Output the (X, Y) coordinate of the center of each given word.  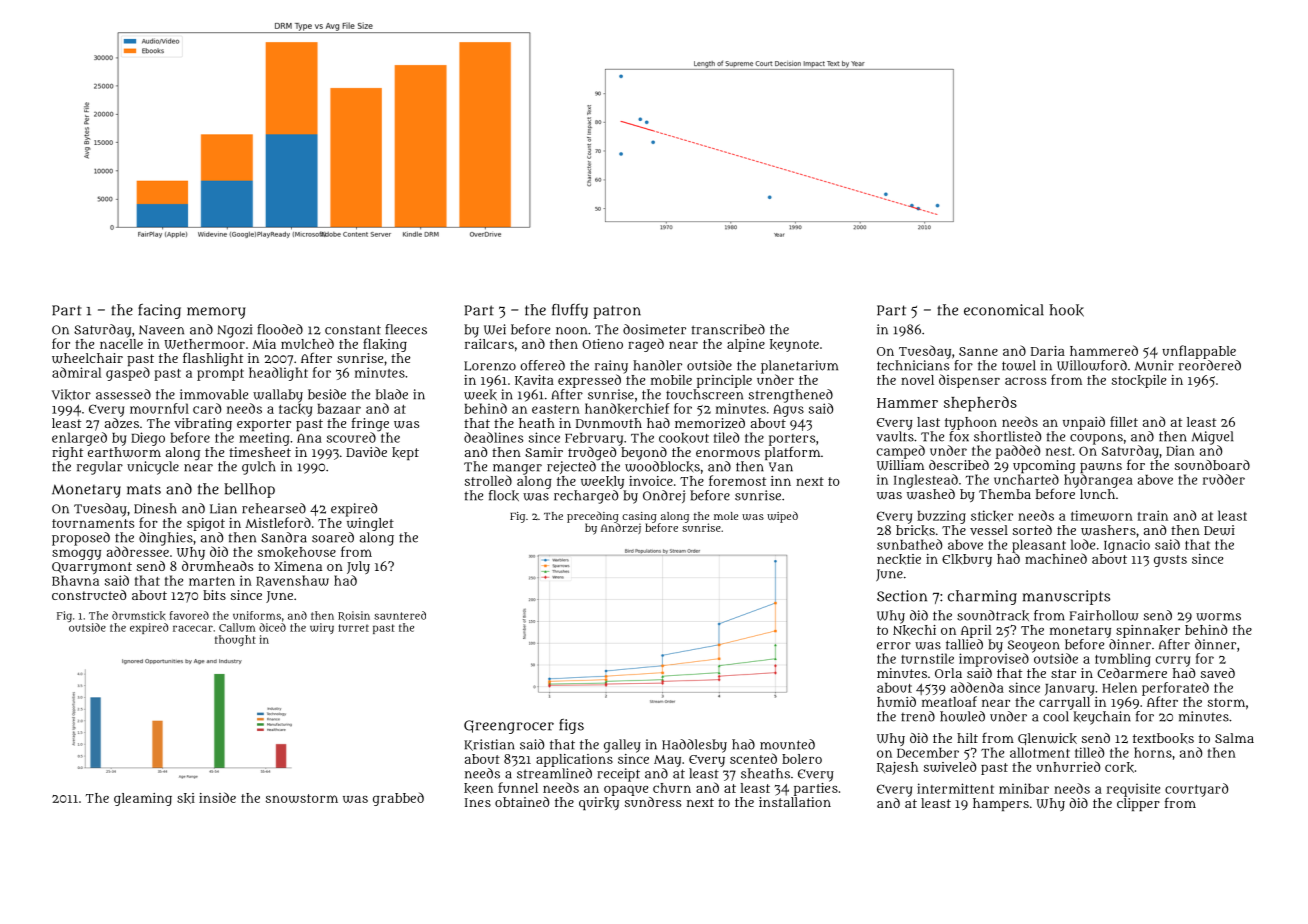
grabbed (398, 799)
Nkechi (914, 630)
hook (1066, 310)
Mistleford (278, 522)
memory (216, 313)
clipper (1138, 804)
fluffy (570, 311)
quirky (599, 803)
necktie (899, 559)
